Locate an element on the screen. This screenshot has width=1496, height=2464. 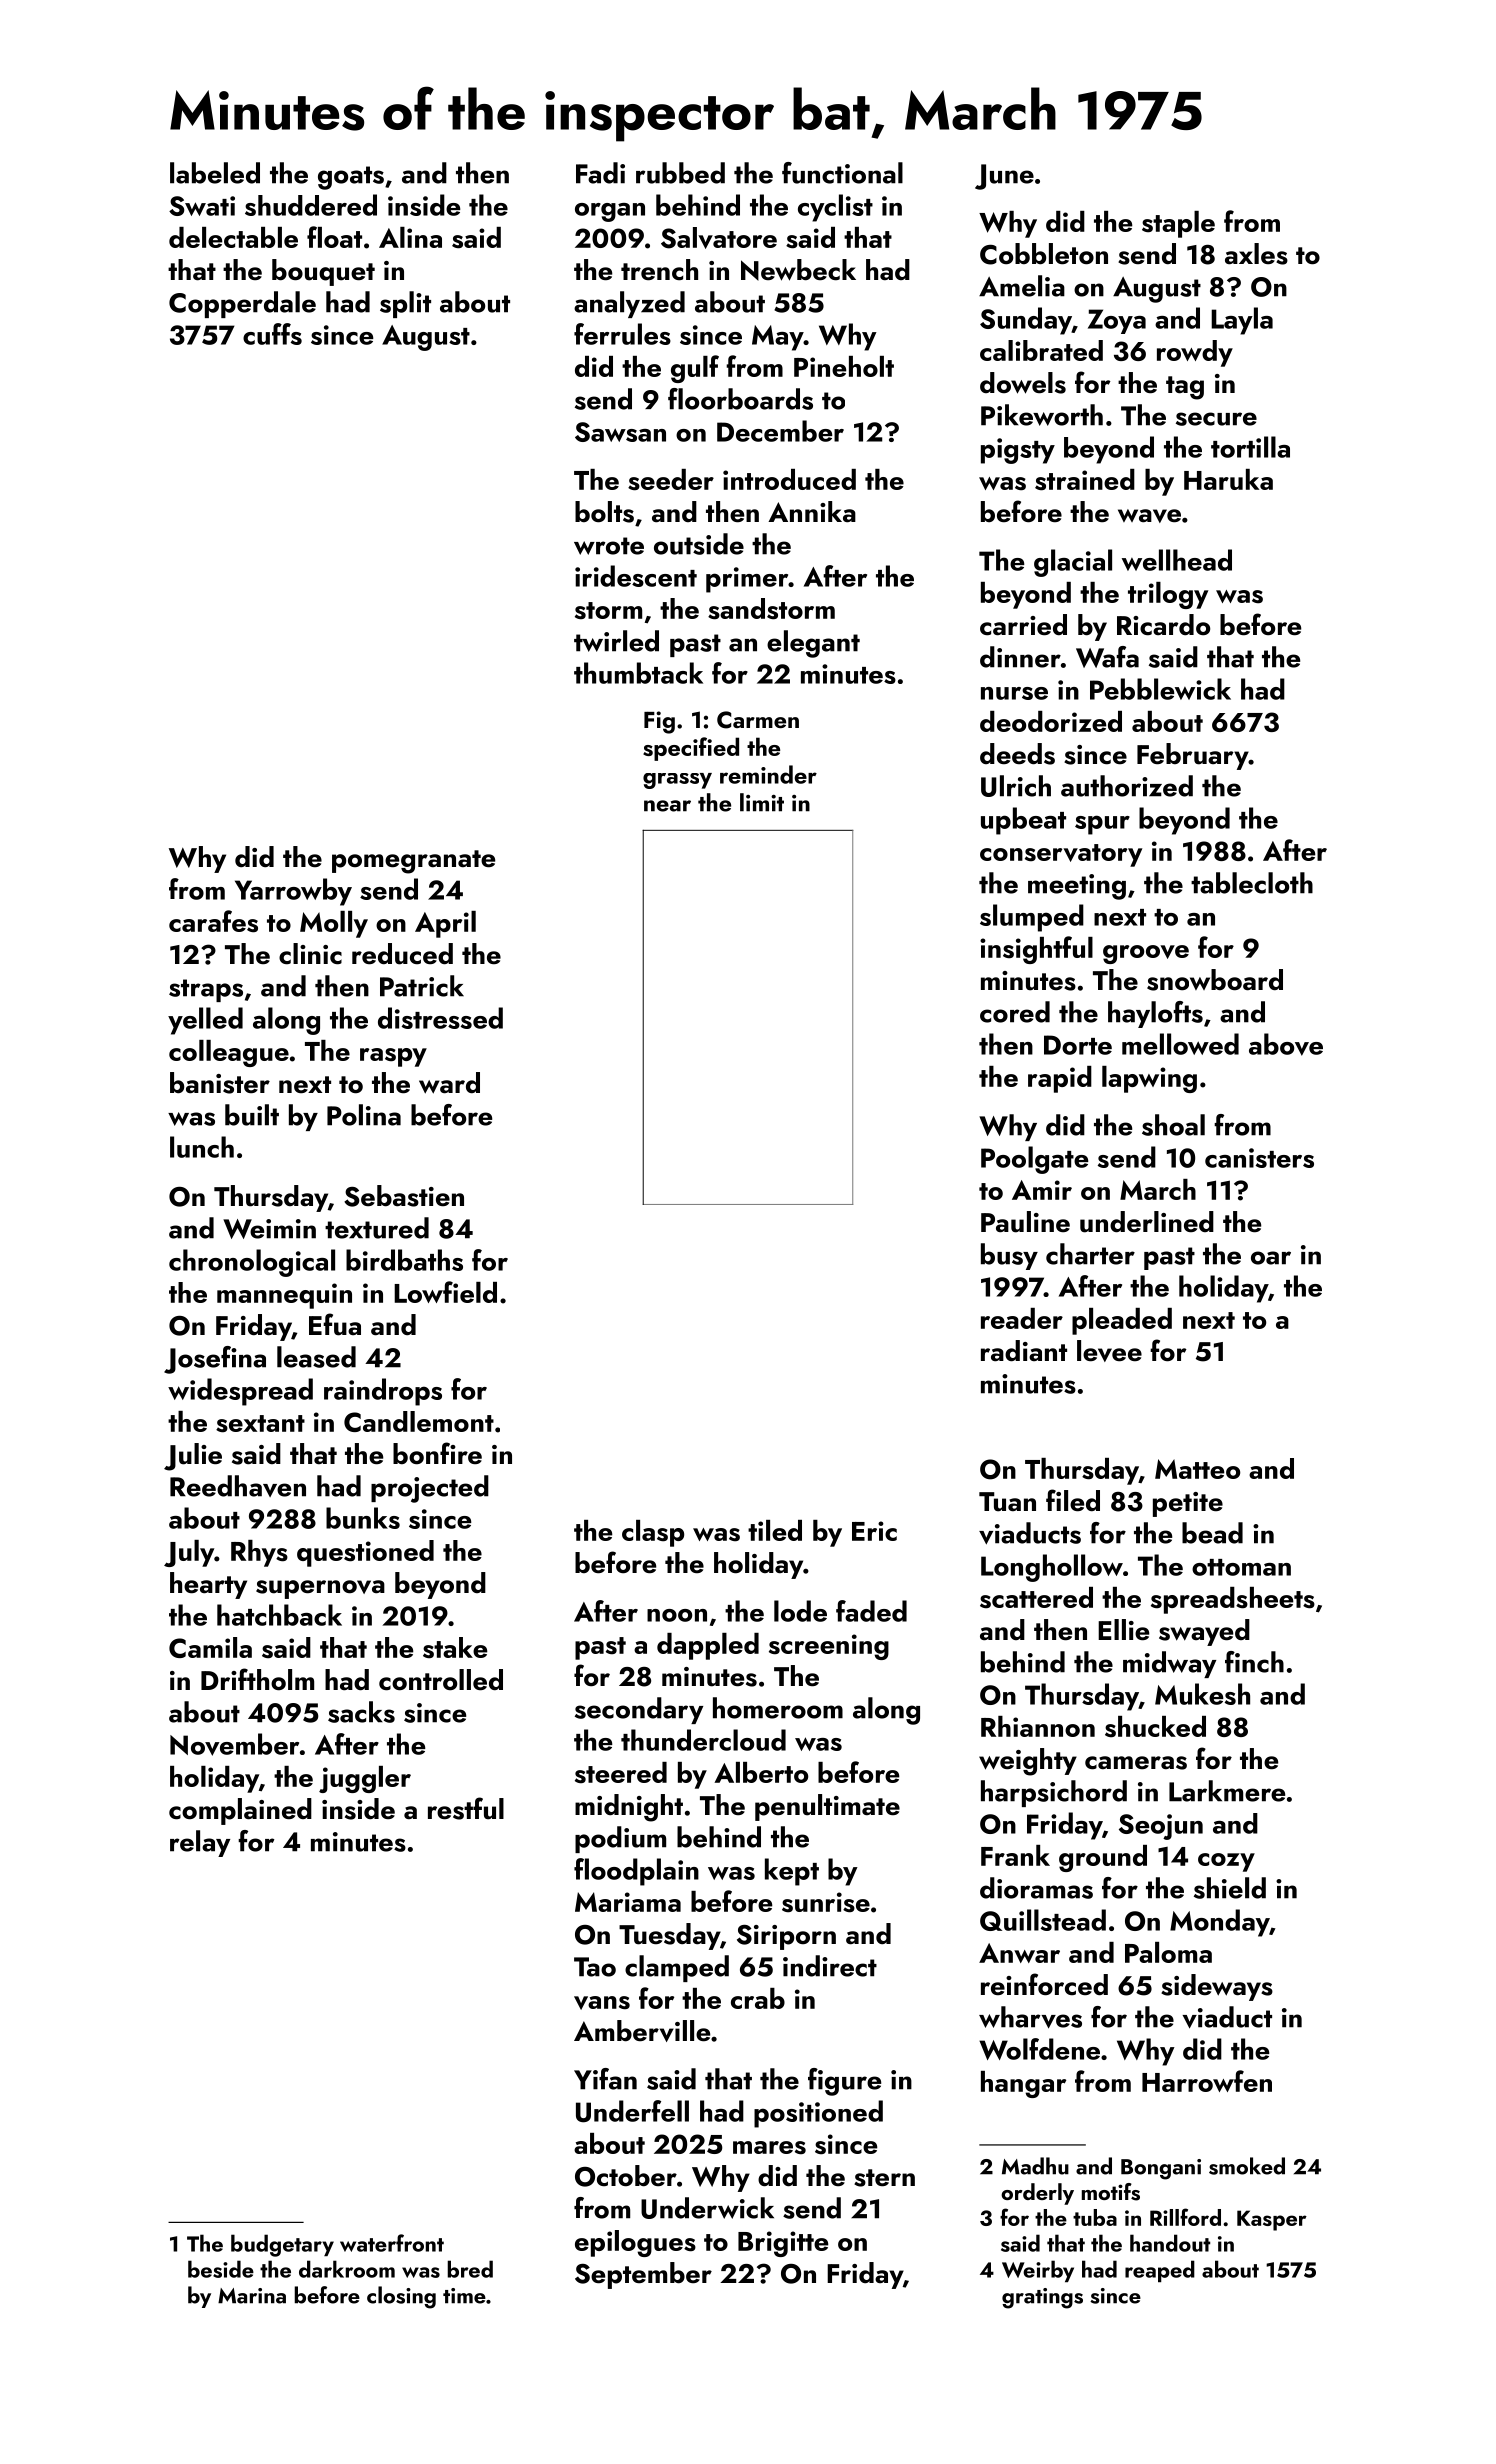
indirect is located at coordinates (830, 1966).
